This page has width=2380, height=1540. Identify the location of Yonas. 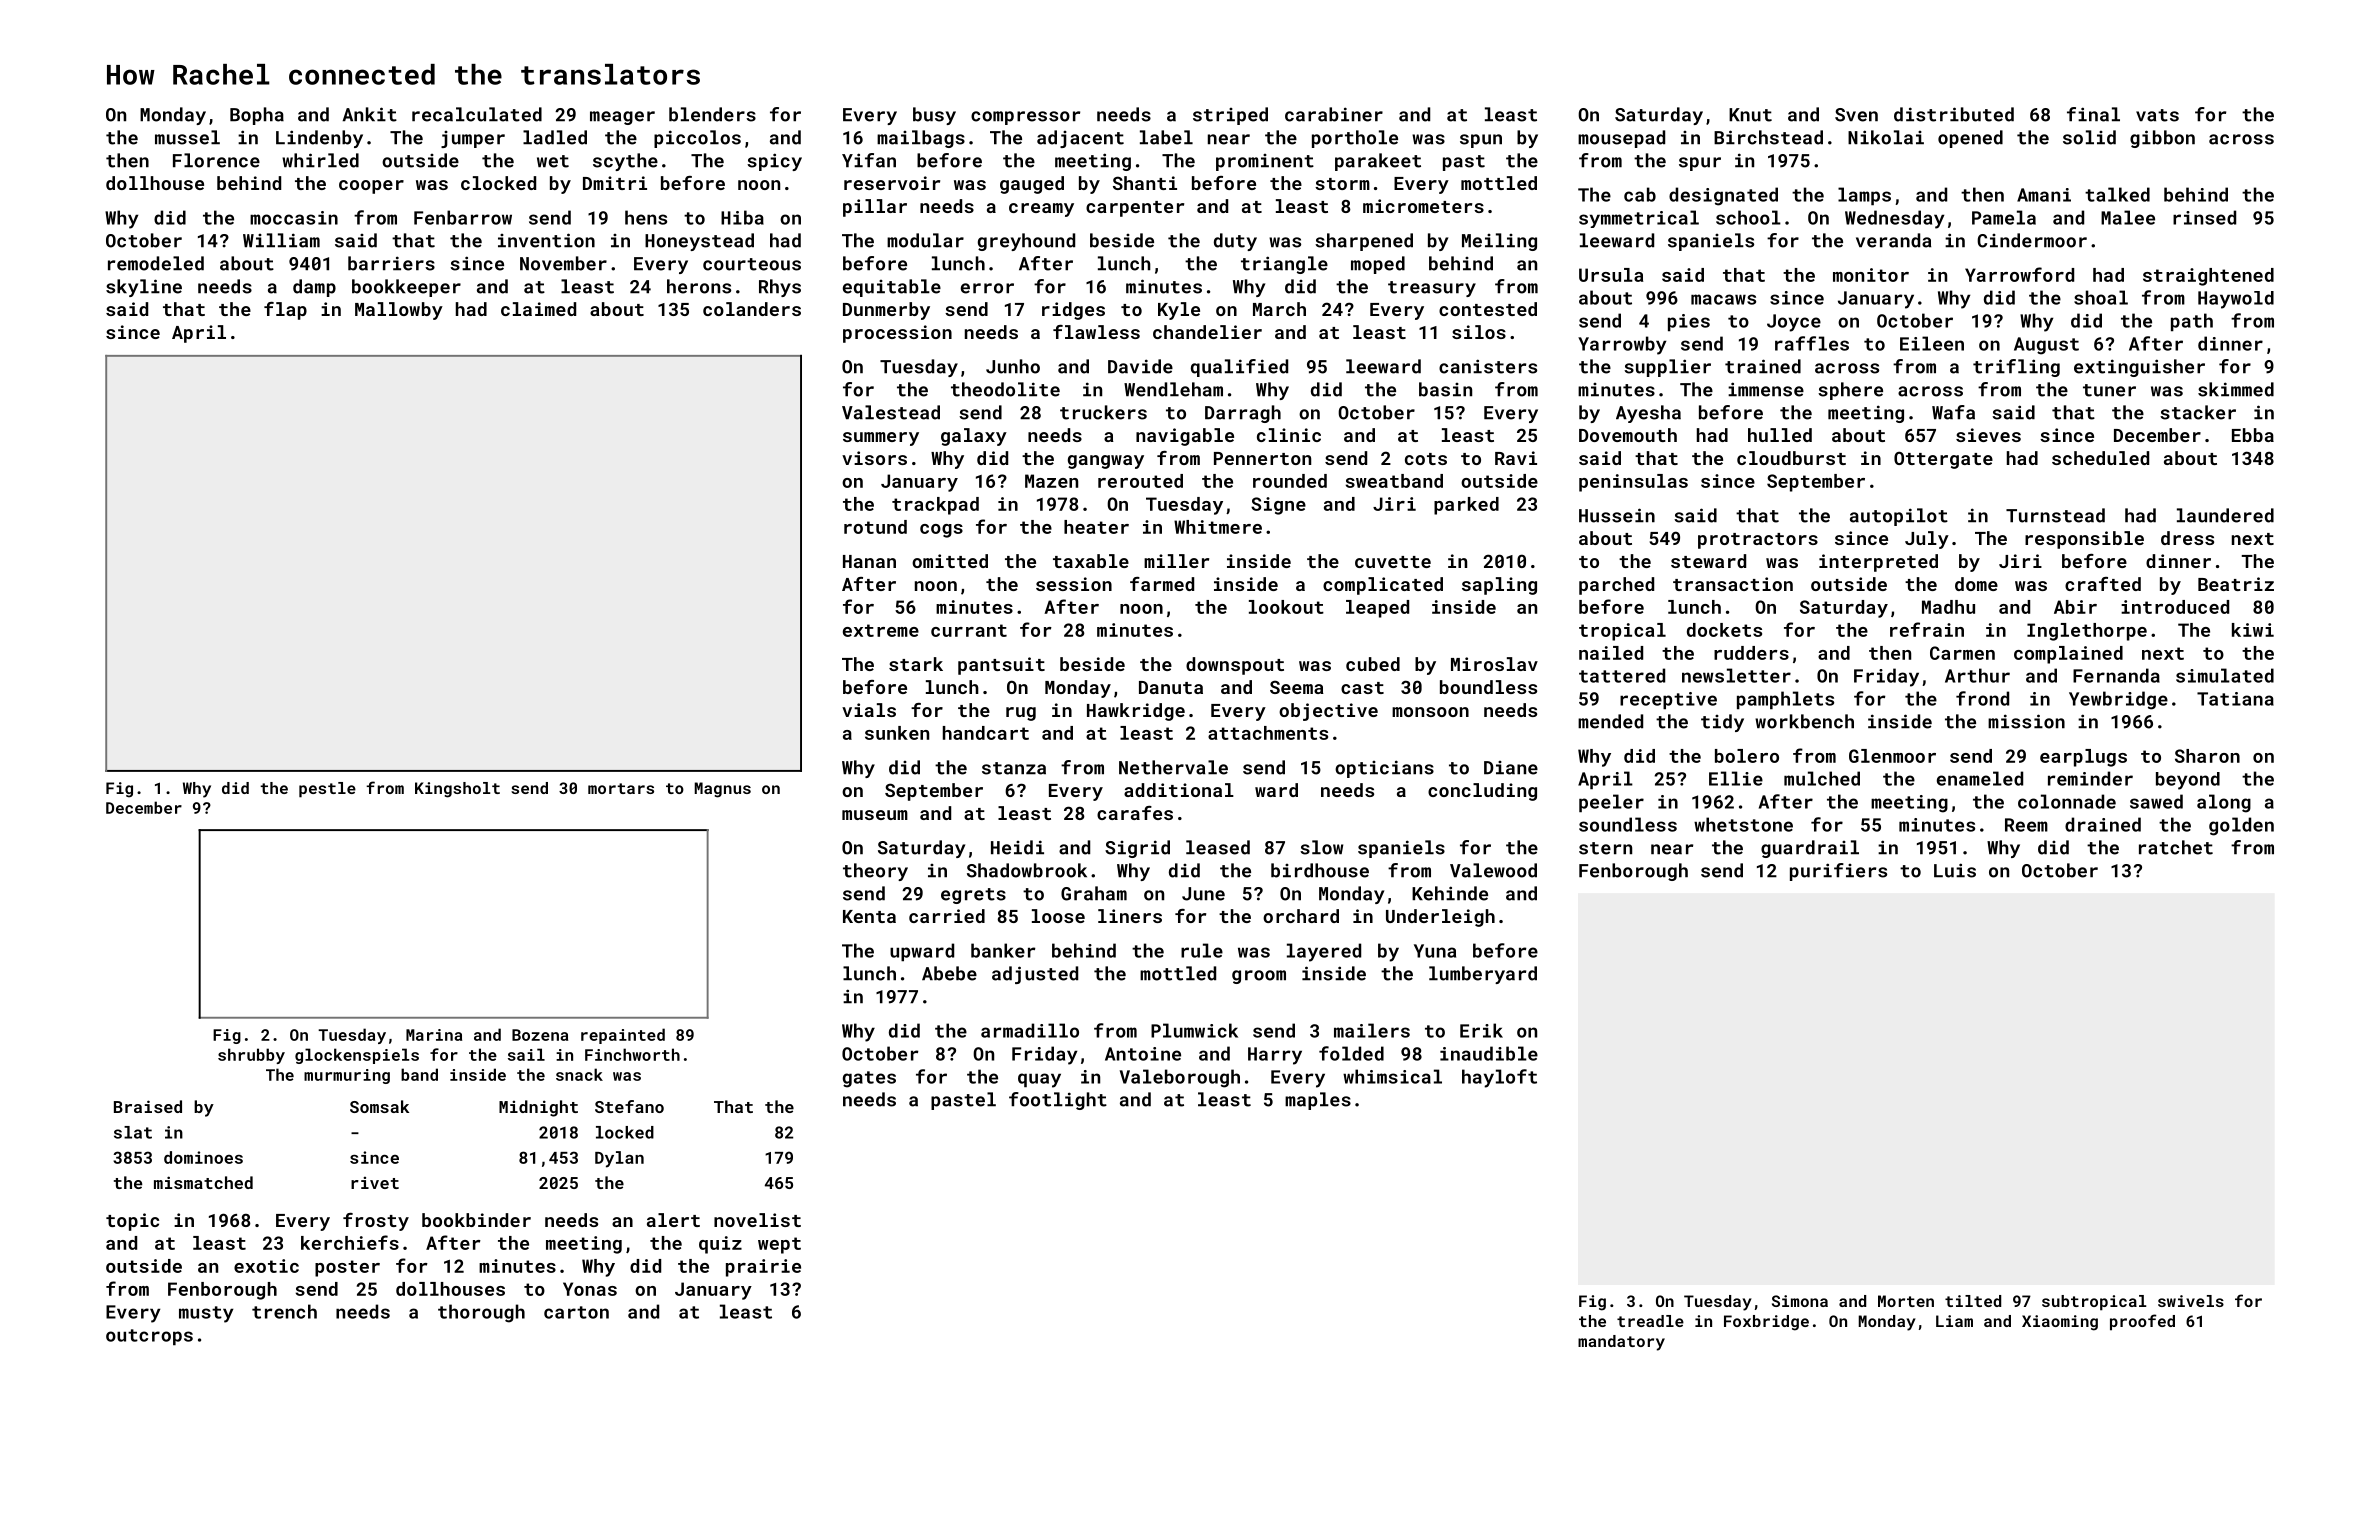
(590, 1289).
